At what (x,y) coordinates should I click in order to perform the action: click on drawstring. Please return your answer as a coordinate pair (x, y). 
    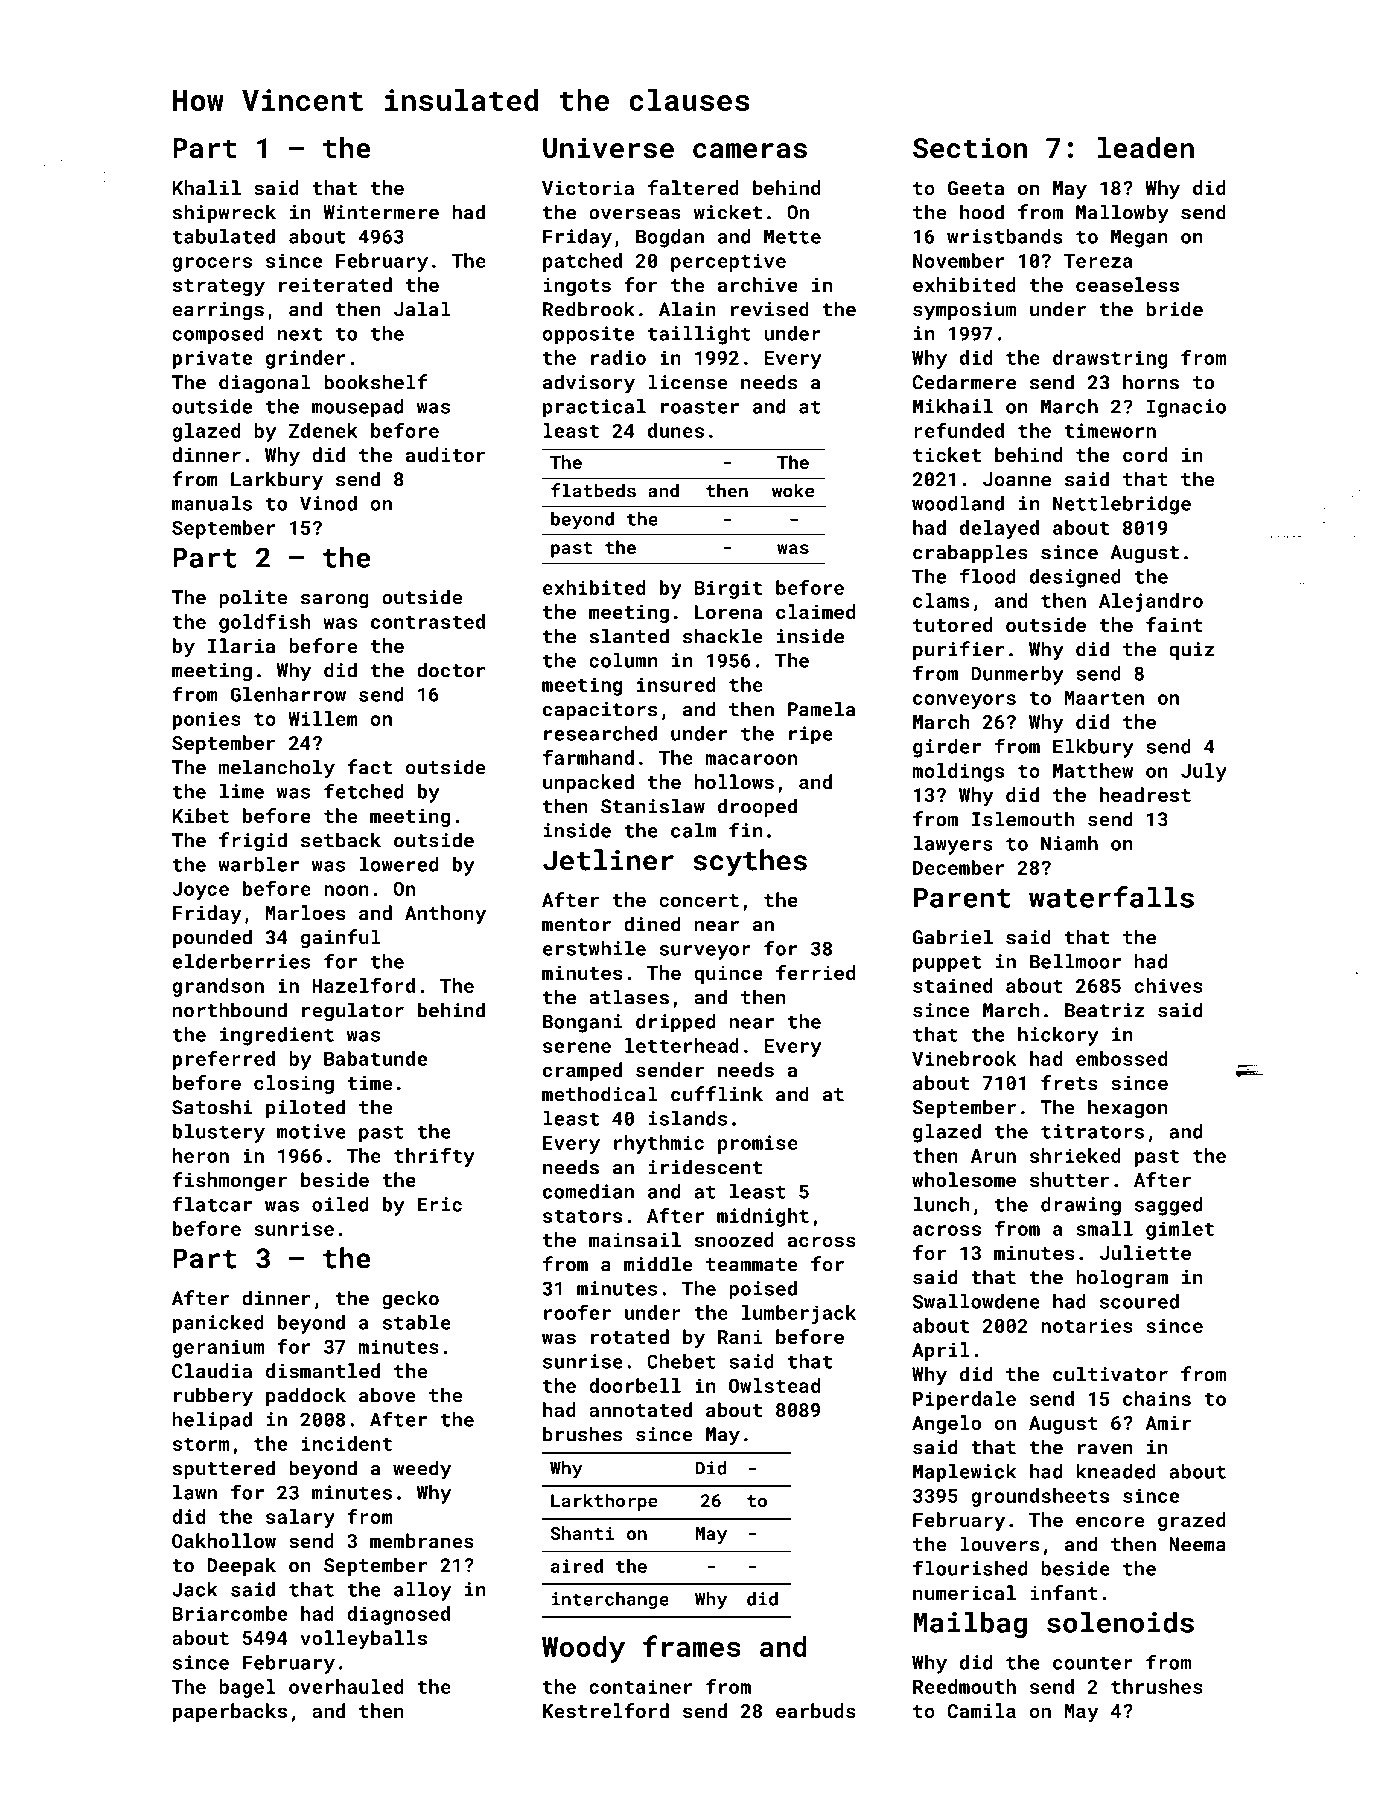
    Looking at the image, I should click on (1110, 359).
